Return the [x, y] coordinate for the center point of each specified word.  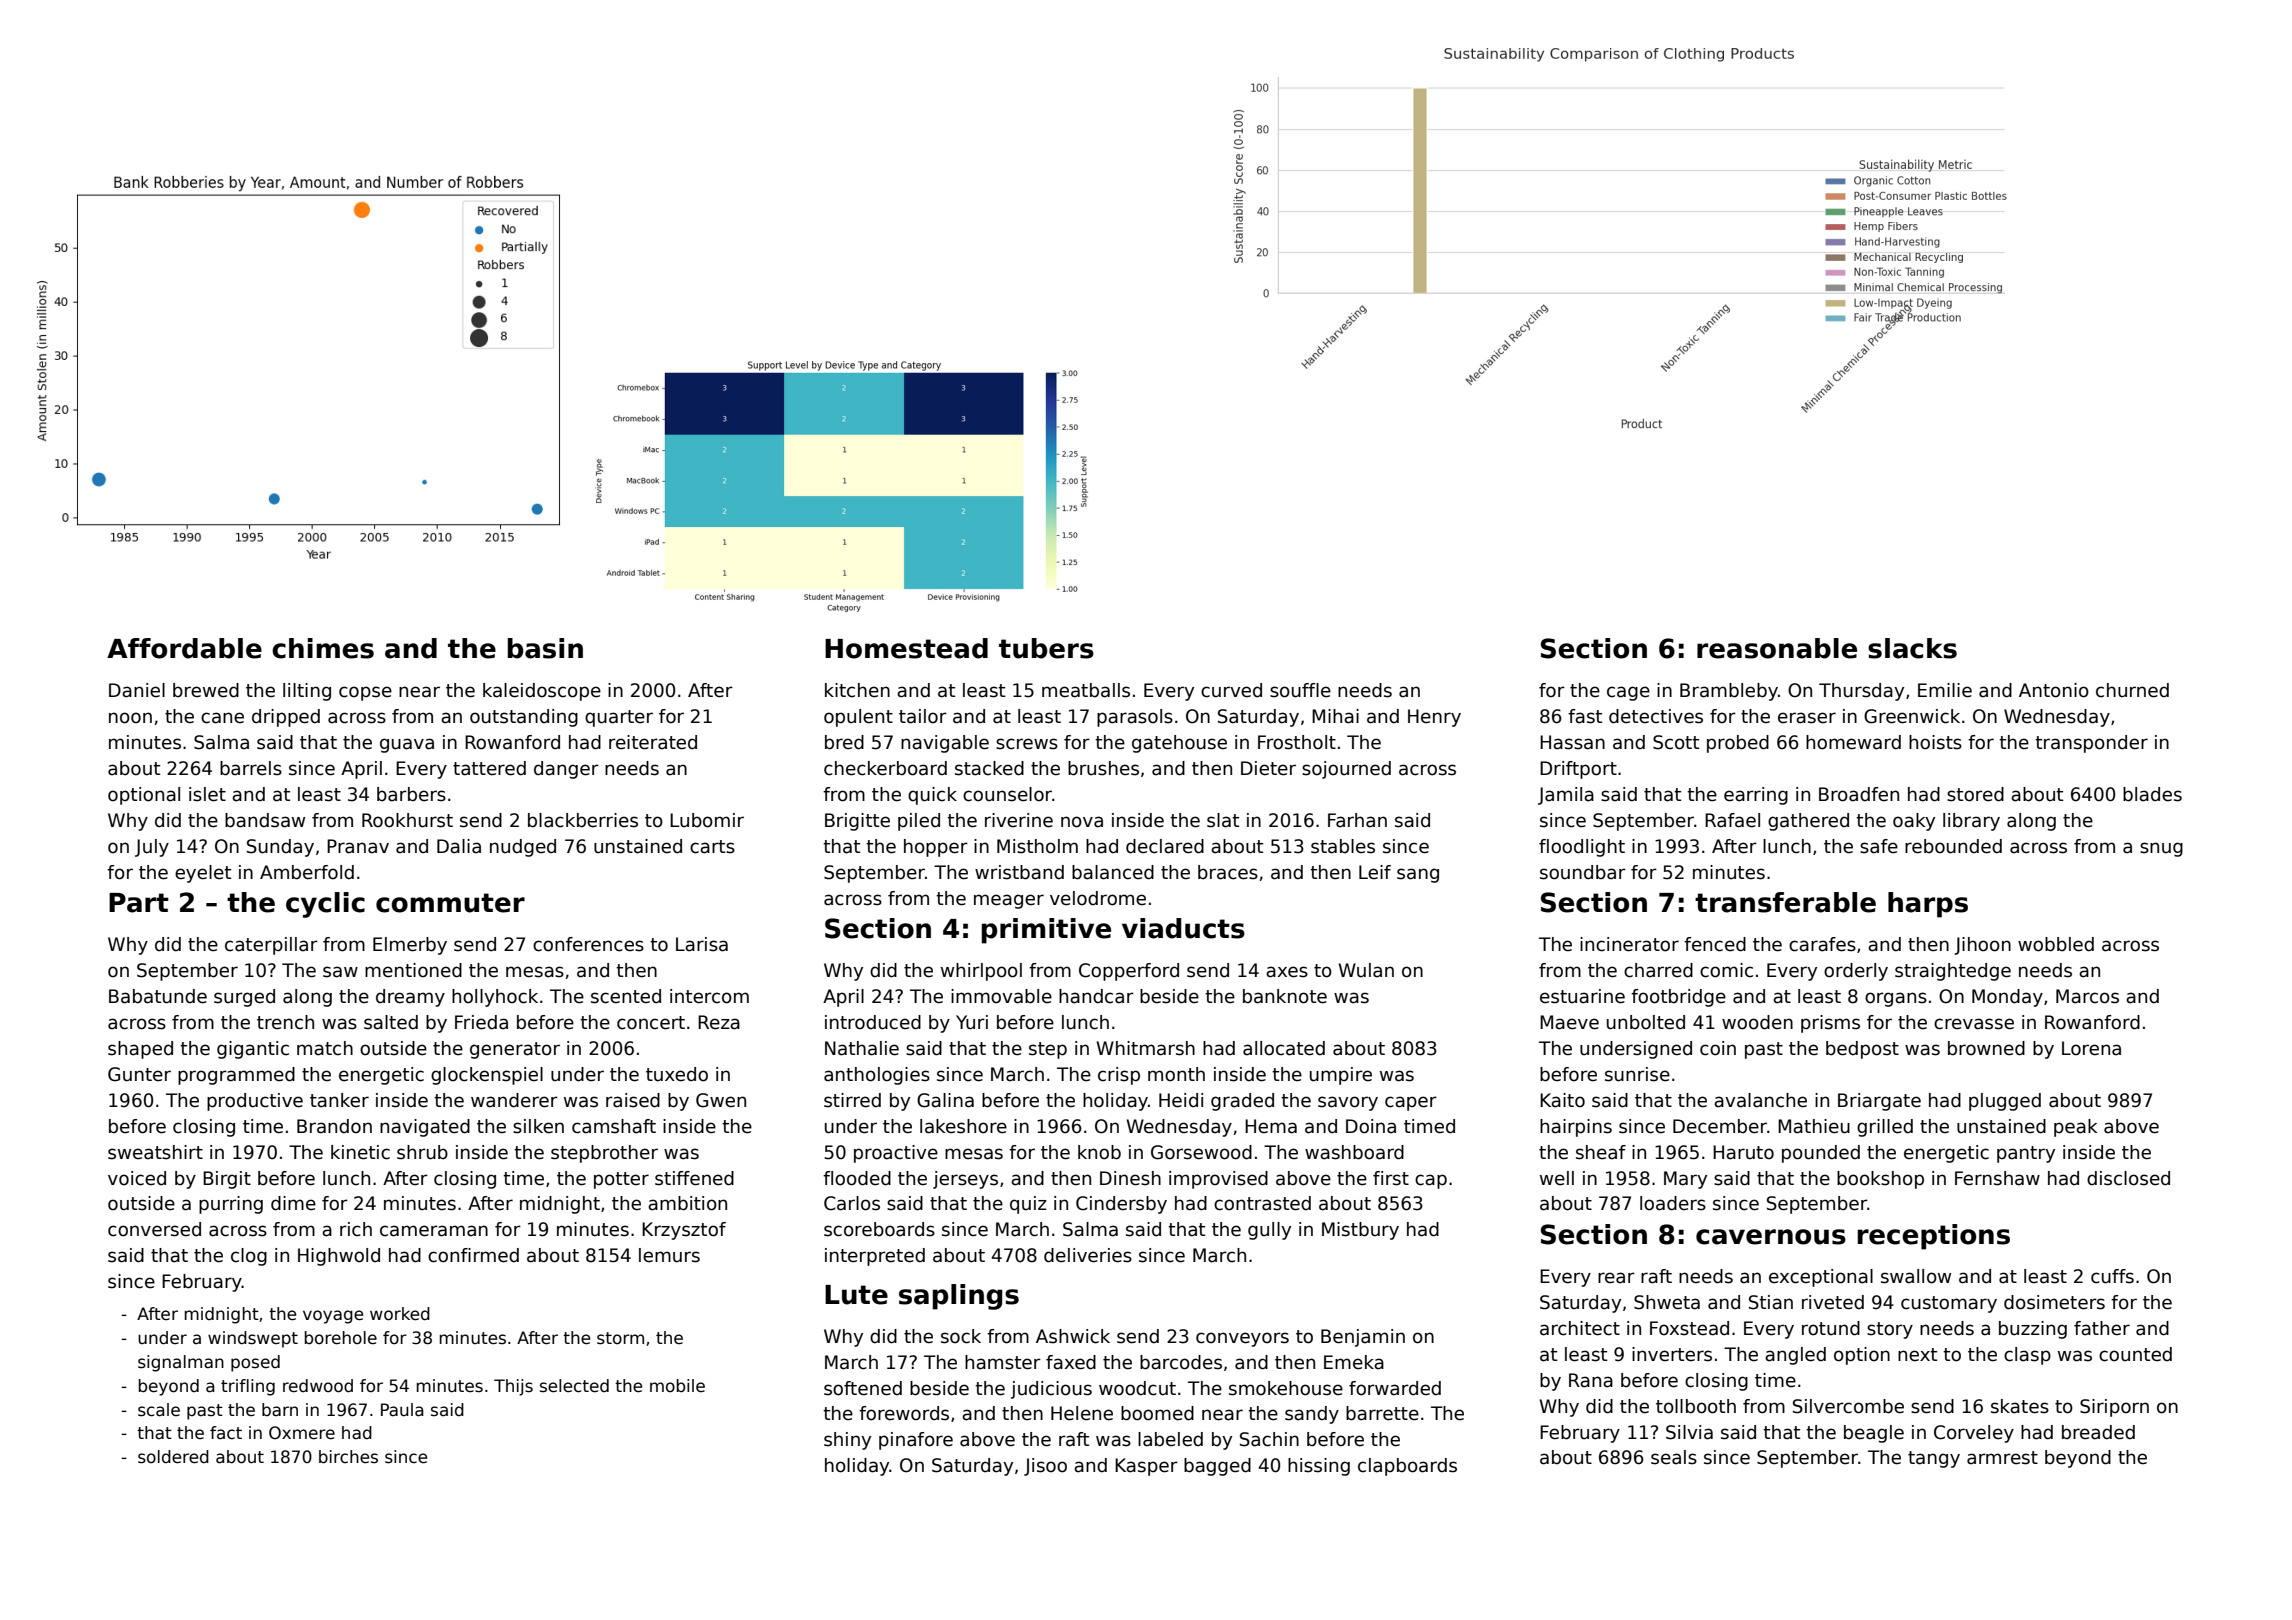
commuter [450, 903]
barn [280, 1410]
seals [1674, 1457]
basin [545, 648]
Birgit [227, 1180]
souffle [1300, 690]
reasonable [1777, 648]
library [1971, 822]
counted [2135, 1354]
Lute [856, 1295]
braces [1228, 872]
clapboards [1407, 1467]
